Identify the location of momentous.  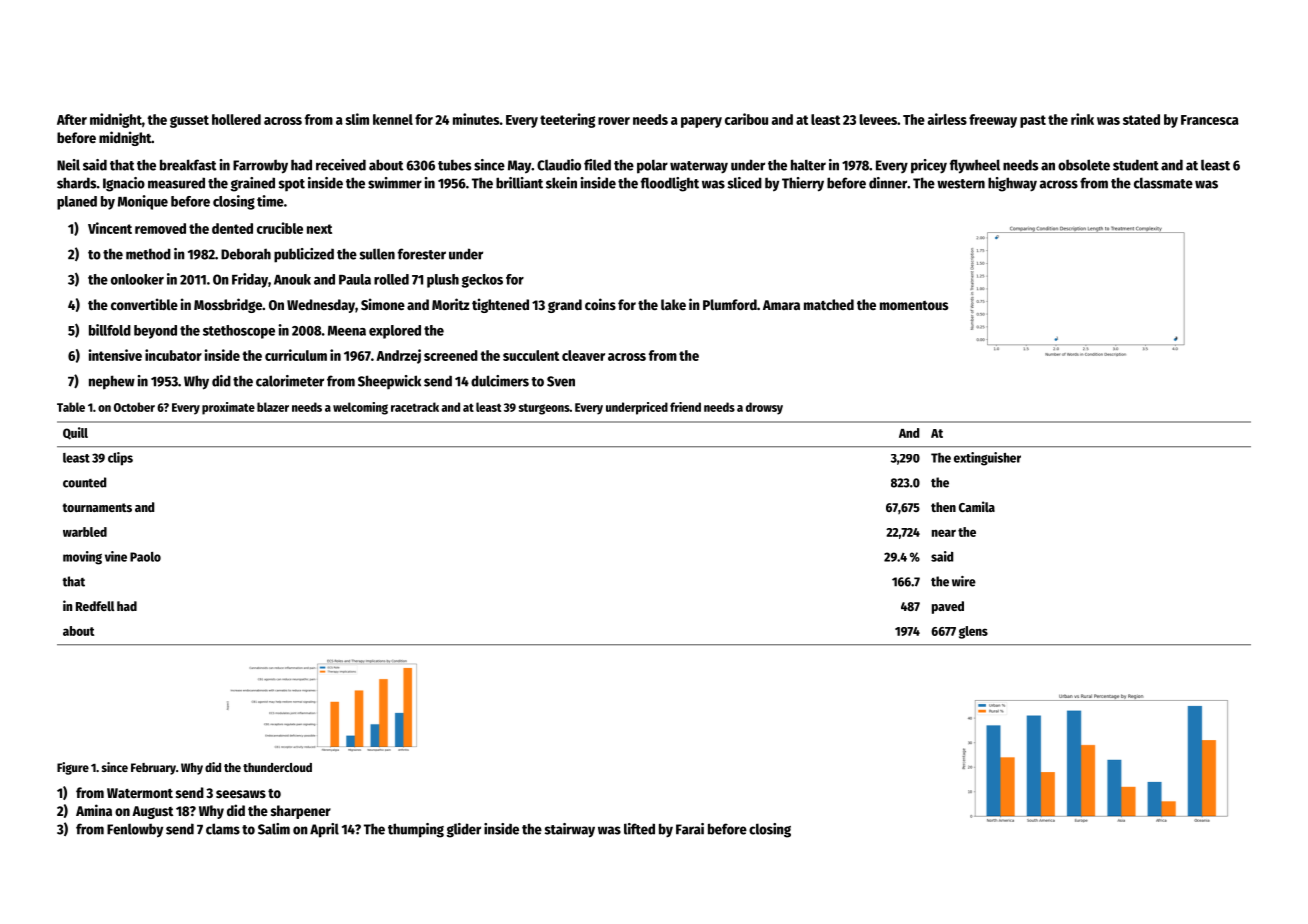
(914, 305).
